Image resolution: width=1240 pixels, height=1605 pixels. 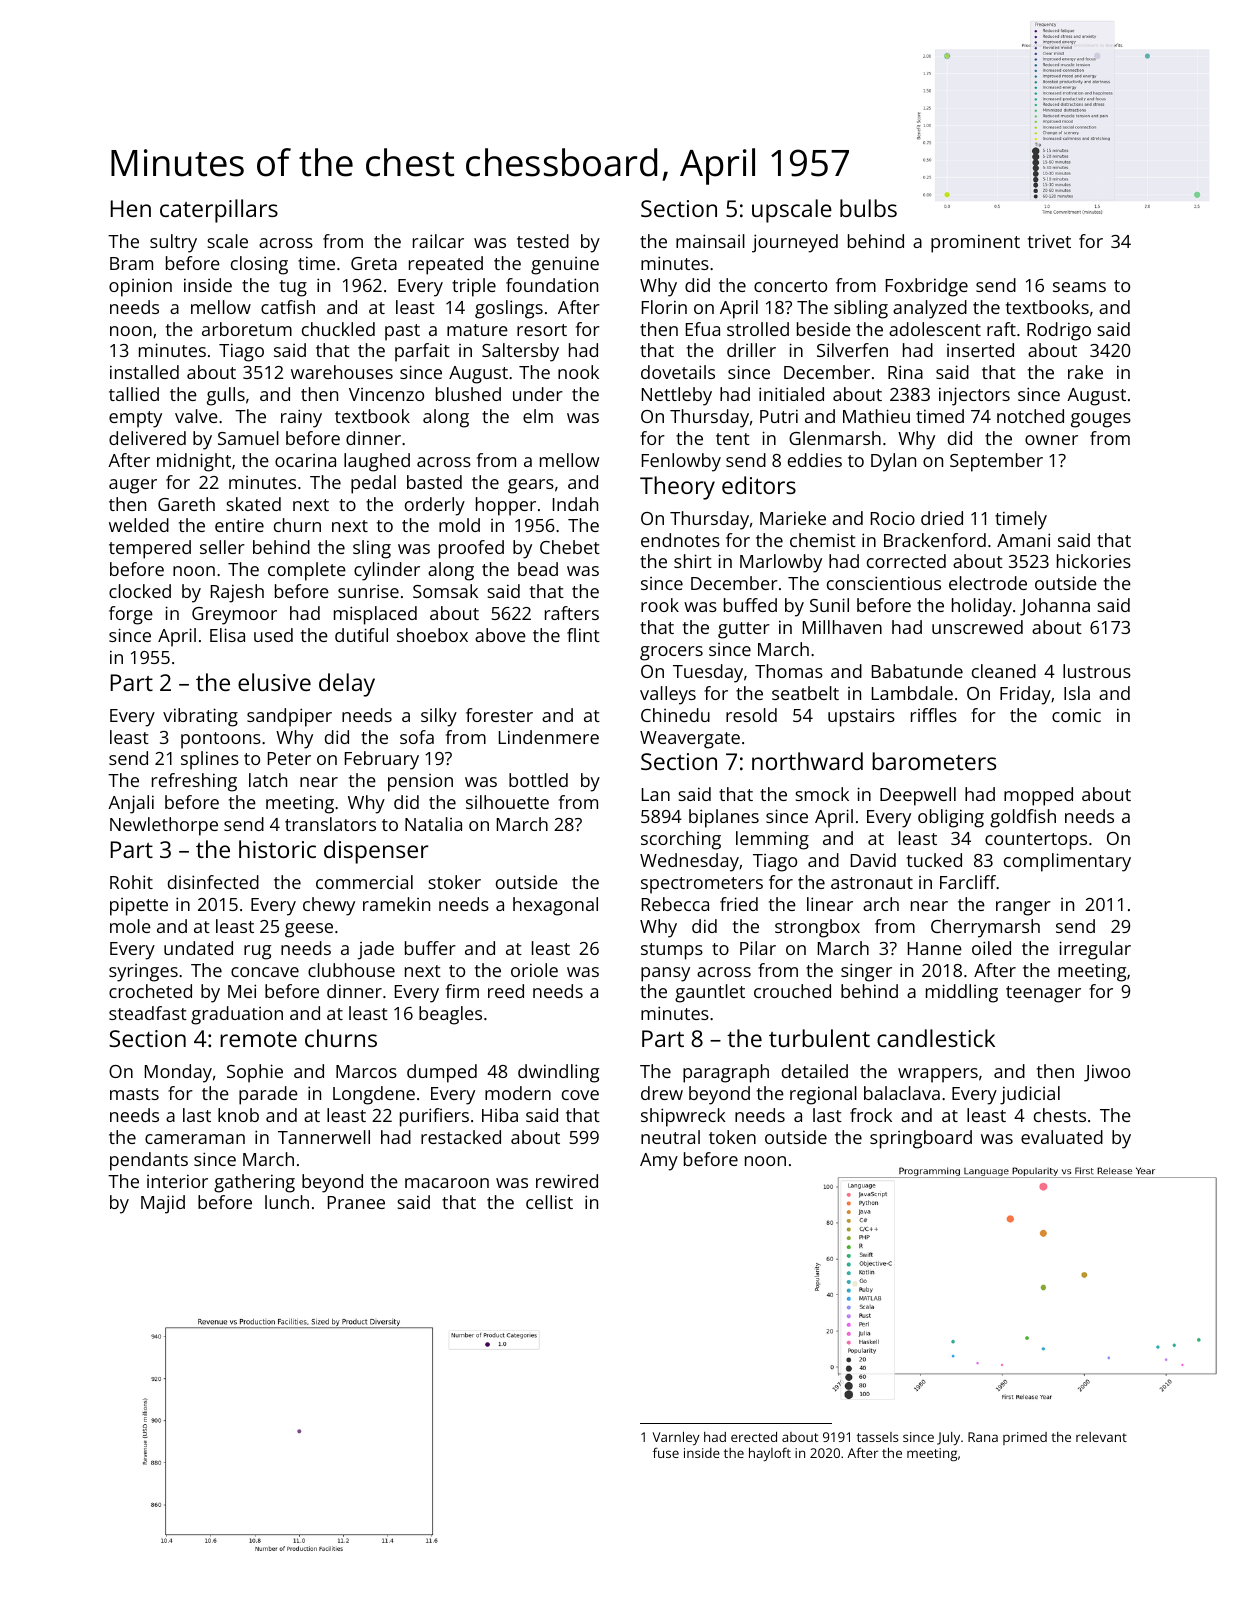 What do you see at coordinates (893, 462) in the screenshot?
I see `Dylan` at bounding box center [893, 462].
